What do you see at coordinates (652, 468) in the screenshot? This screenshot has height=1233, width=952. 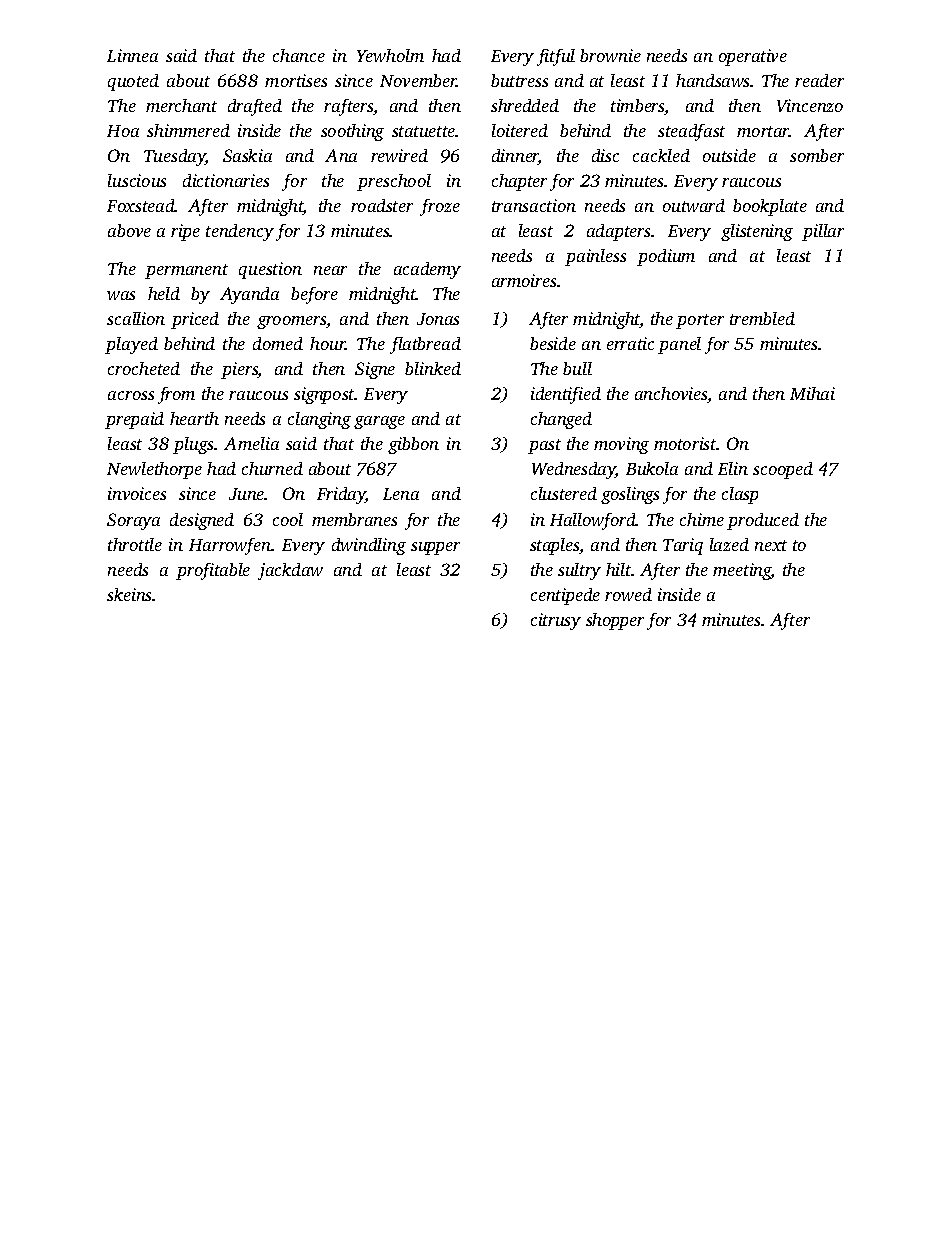 I see `Bukola` at bounding box center [652, 468].
